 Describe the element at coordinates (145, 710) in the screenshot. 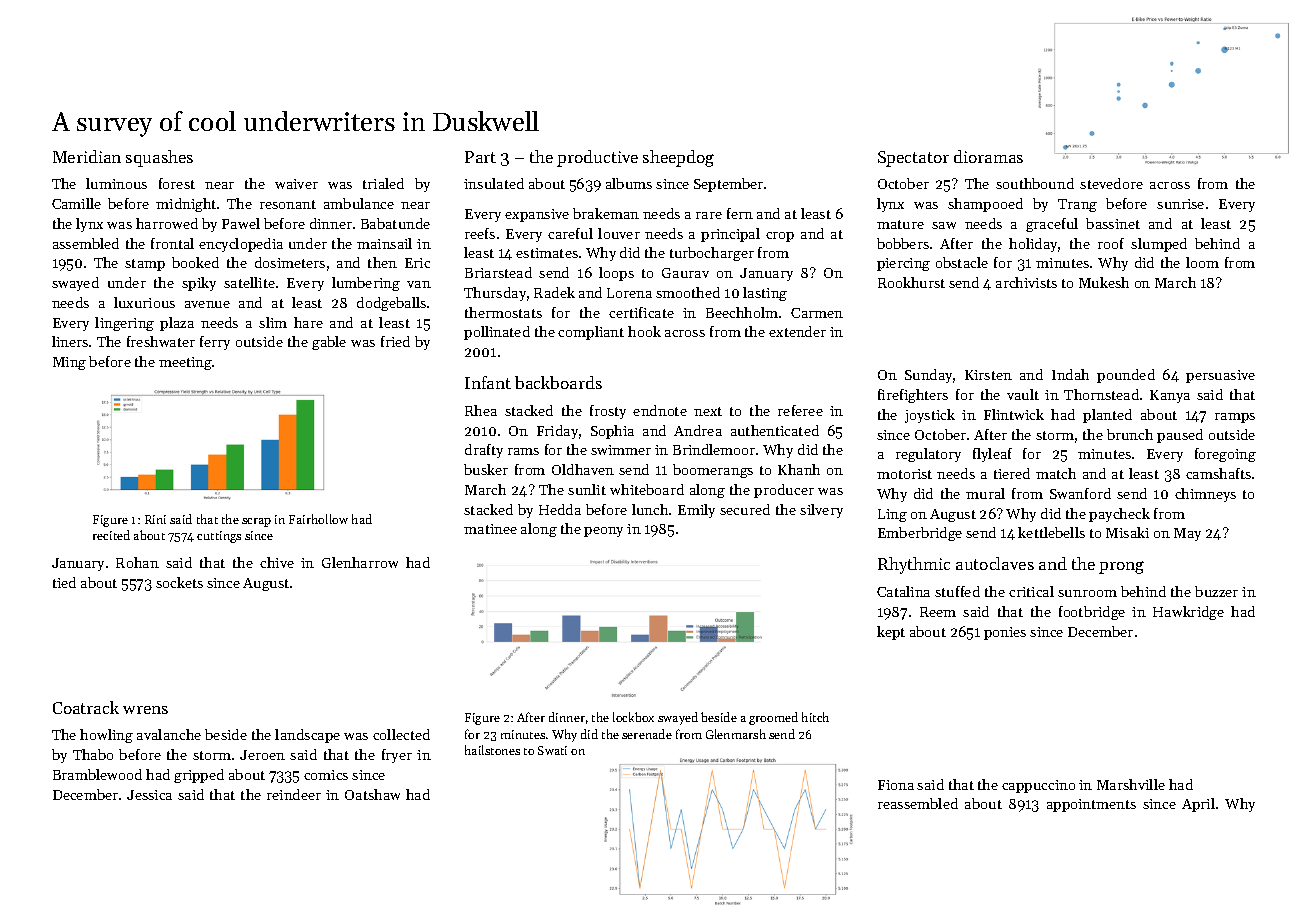

I see `wrens` at that location.
